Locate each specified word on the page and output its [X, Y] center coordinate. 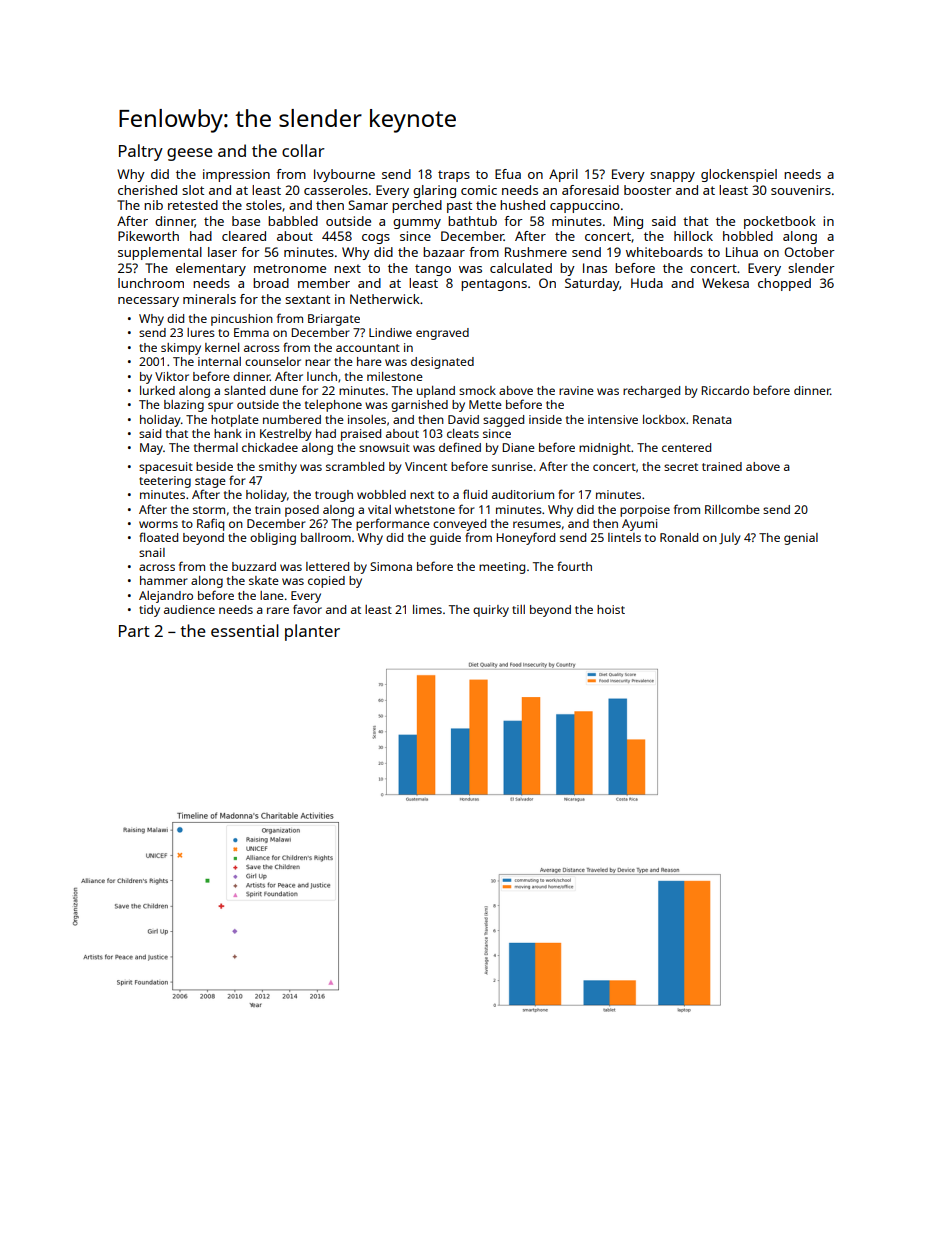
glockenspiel [739, 175]
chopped [784, 284]
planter [312, 632]
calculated [521, 268]
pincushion [242, 320]
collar [303, 150]
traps [454, 176]
